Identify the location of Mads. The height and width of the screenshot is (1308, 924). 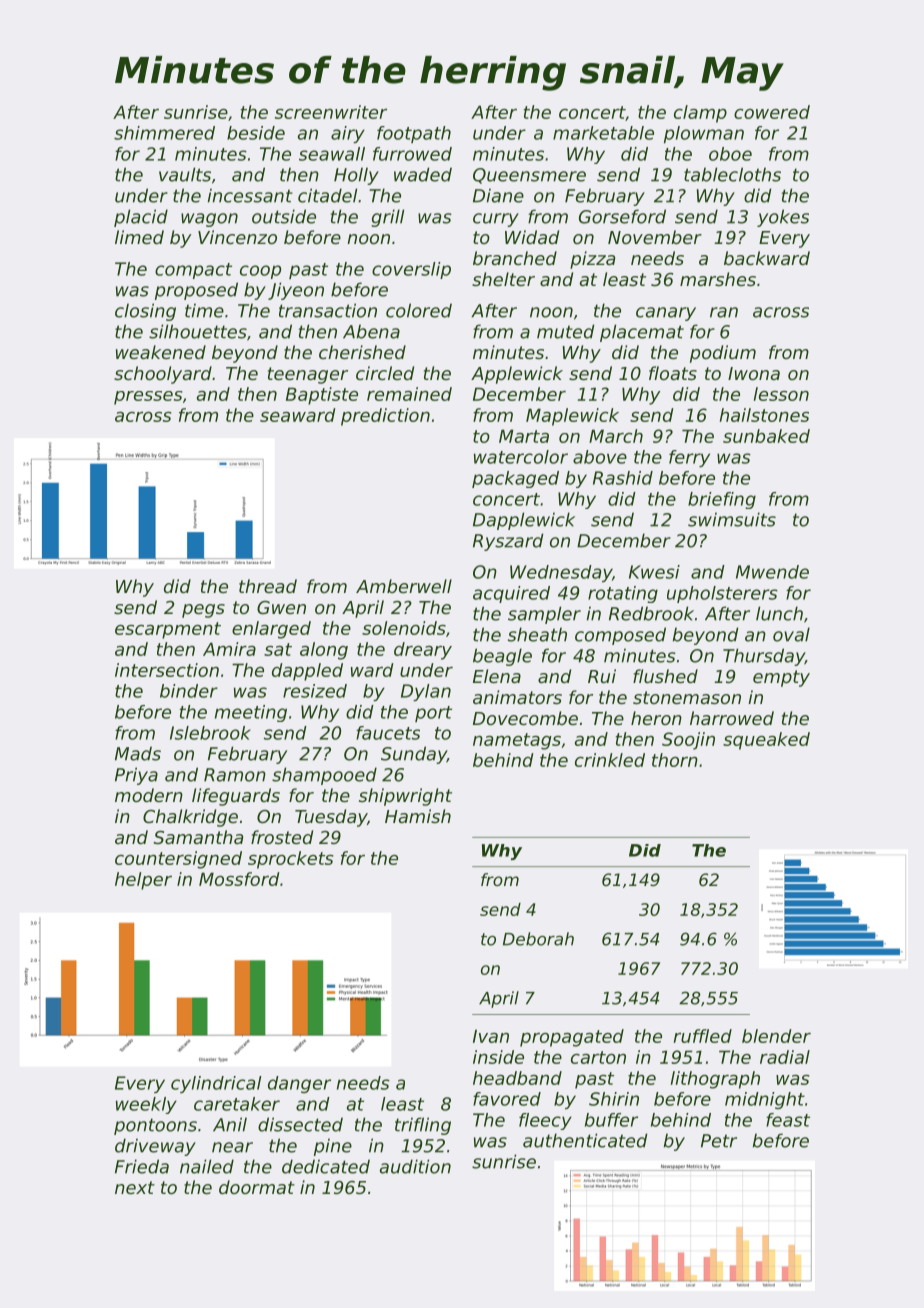
(138, 753).
